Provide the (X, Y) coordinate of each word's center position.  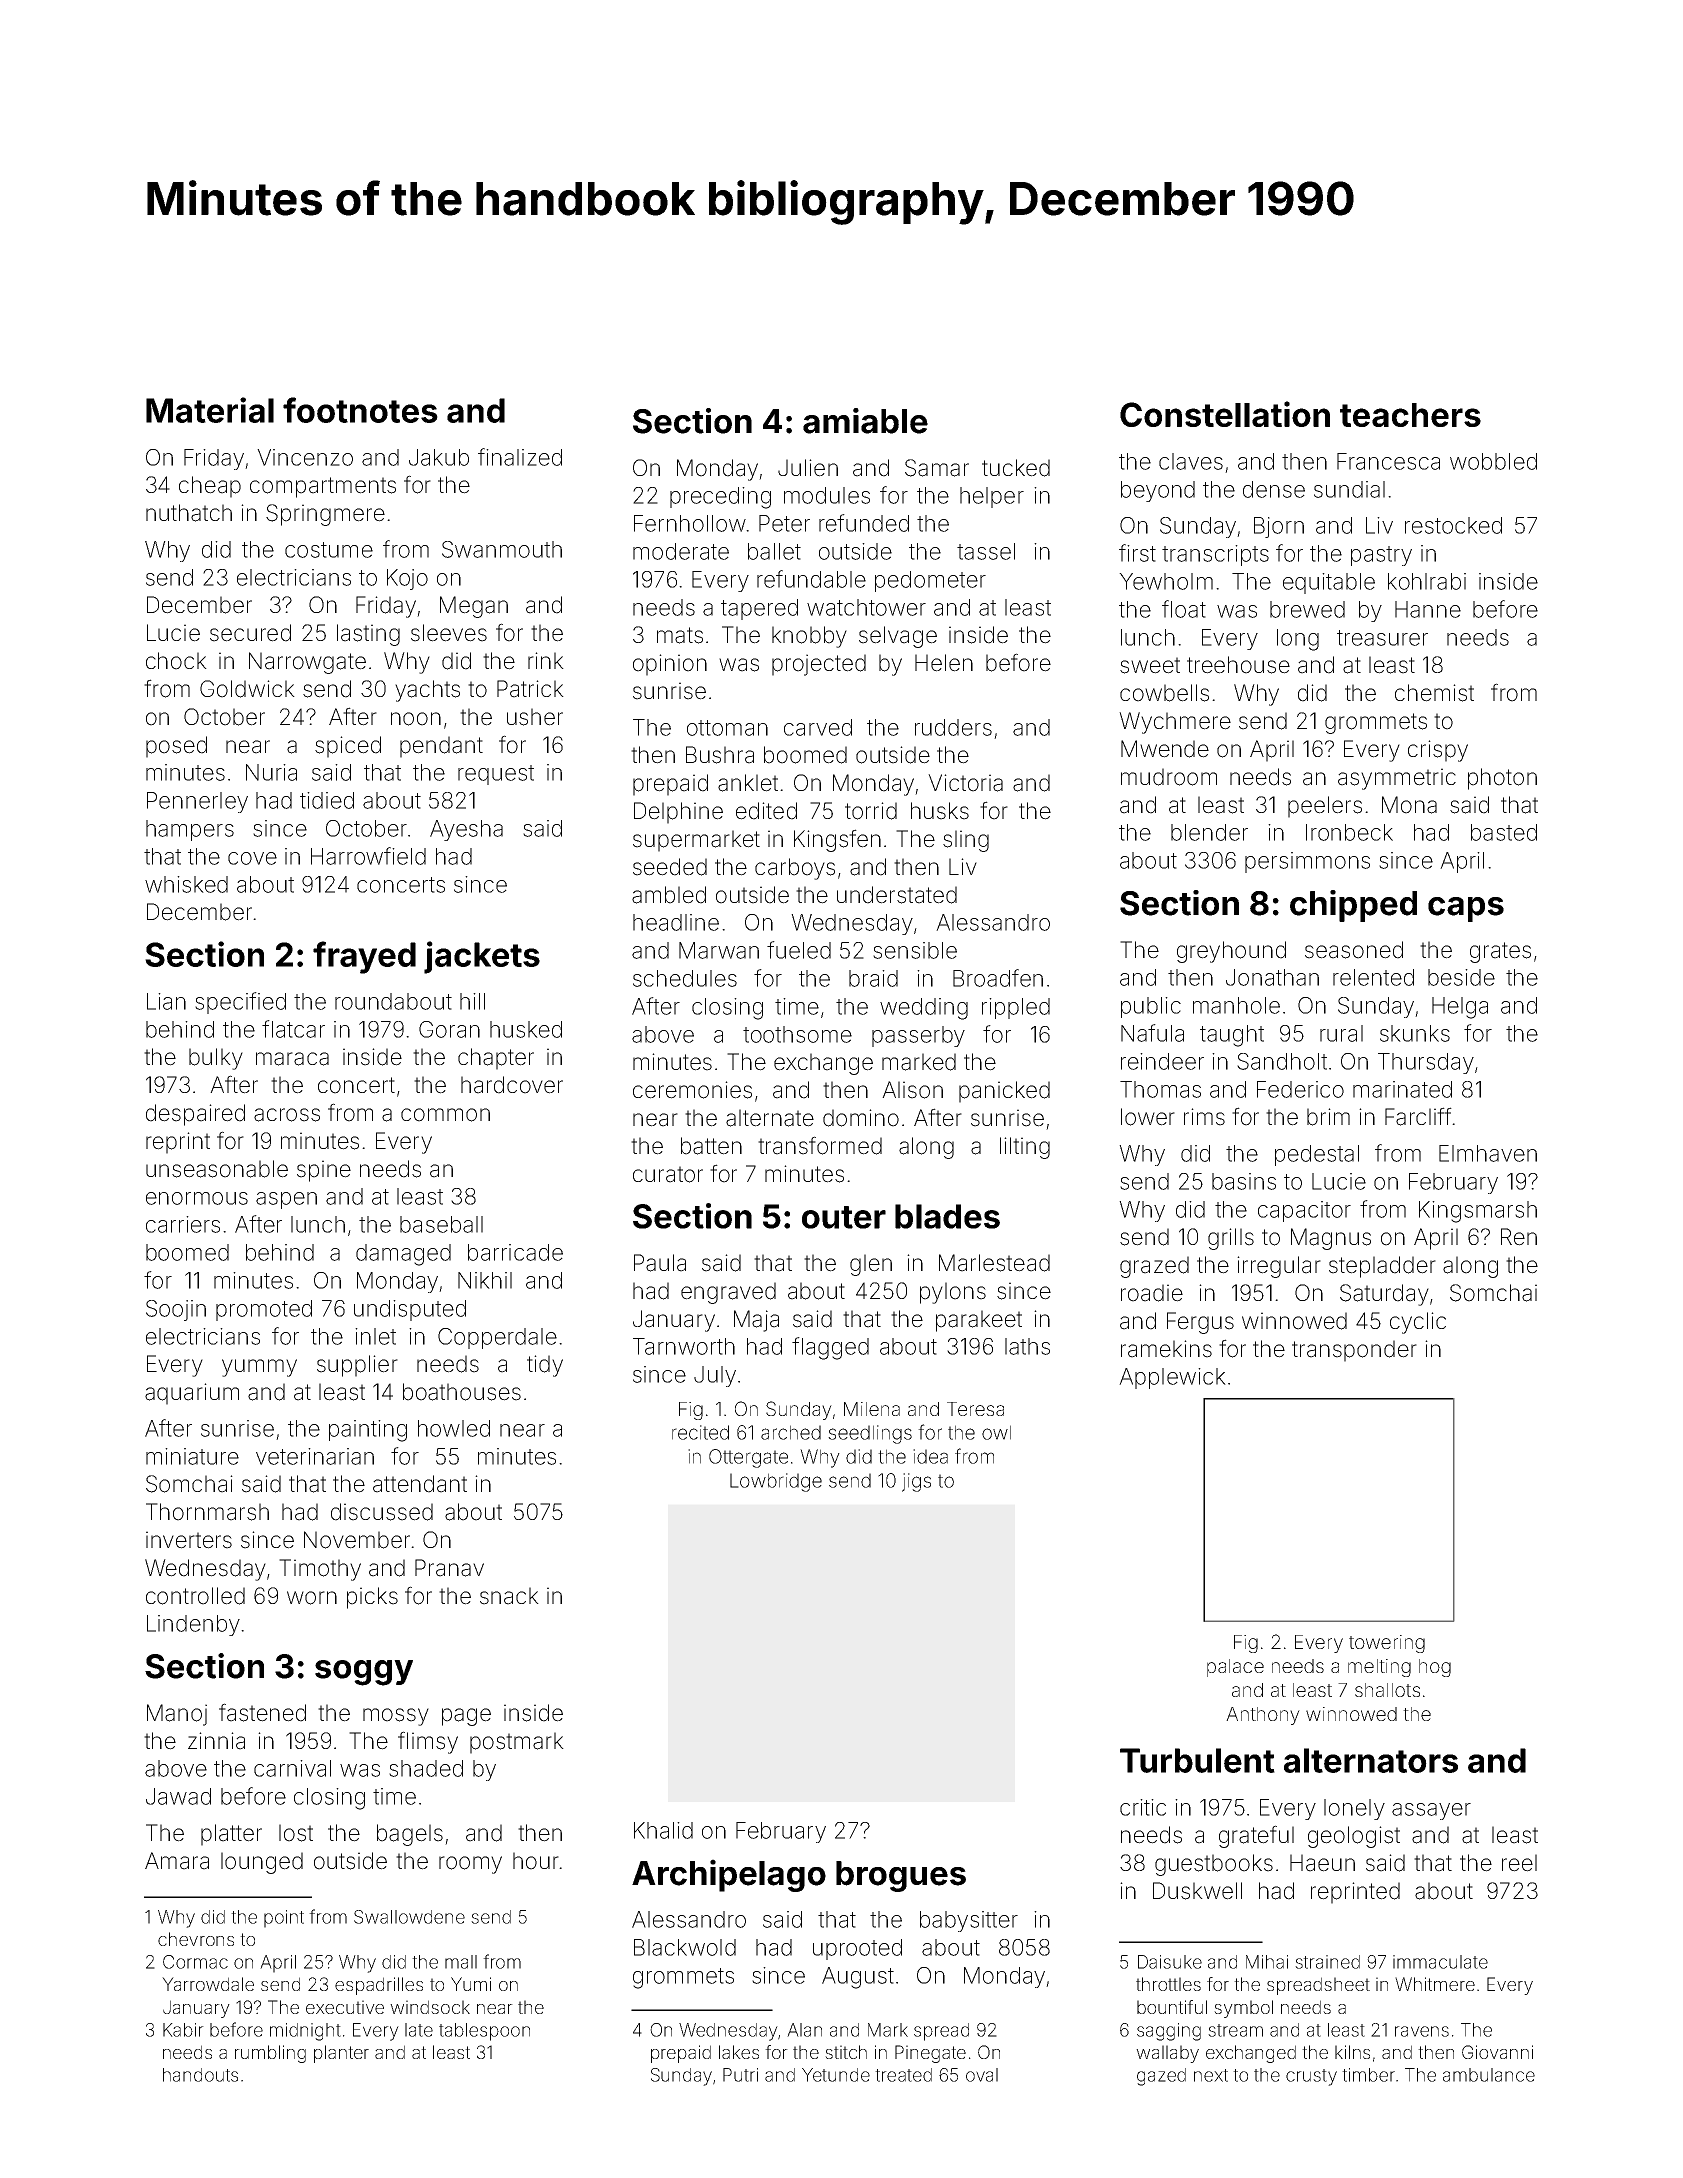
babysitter (969, 1921)
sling (966, 841)
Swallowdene (409, 1917)
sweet (1150, 665)
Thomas (1160, 1089)
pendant (441, 747)
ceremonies (692, 1090)
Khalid (663, 1830)
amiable (865, 421)
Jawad (178, 1796)
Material (210, 410)
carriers (183, 1224)
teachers (1410, 415)
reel (1519, 1863)
